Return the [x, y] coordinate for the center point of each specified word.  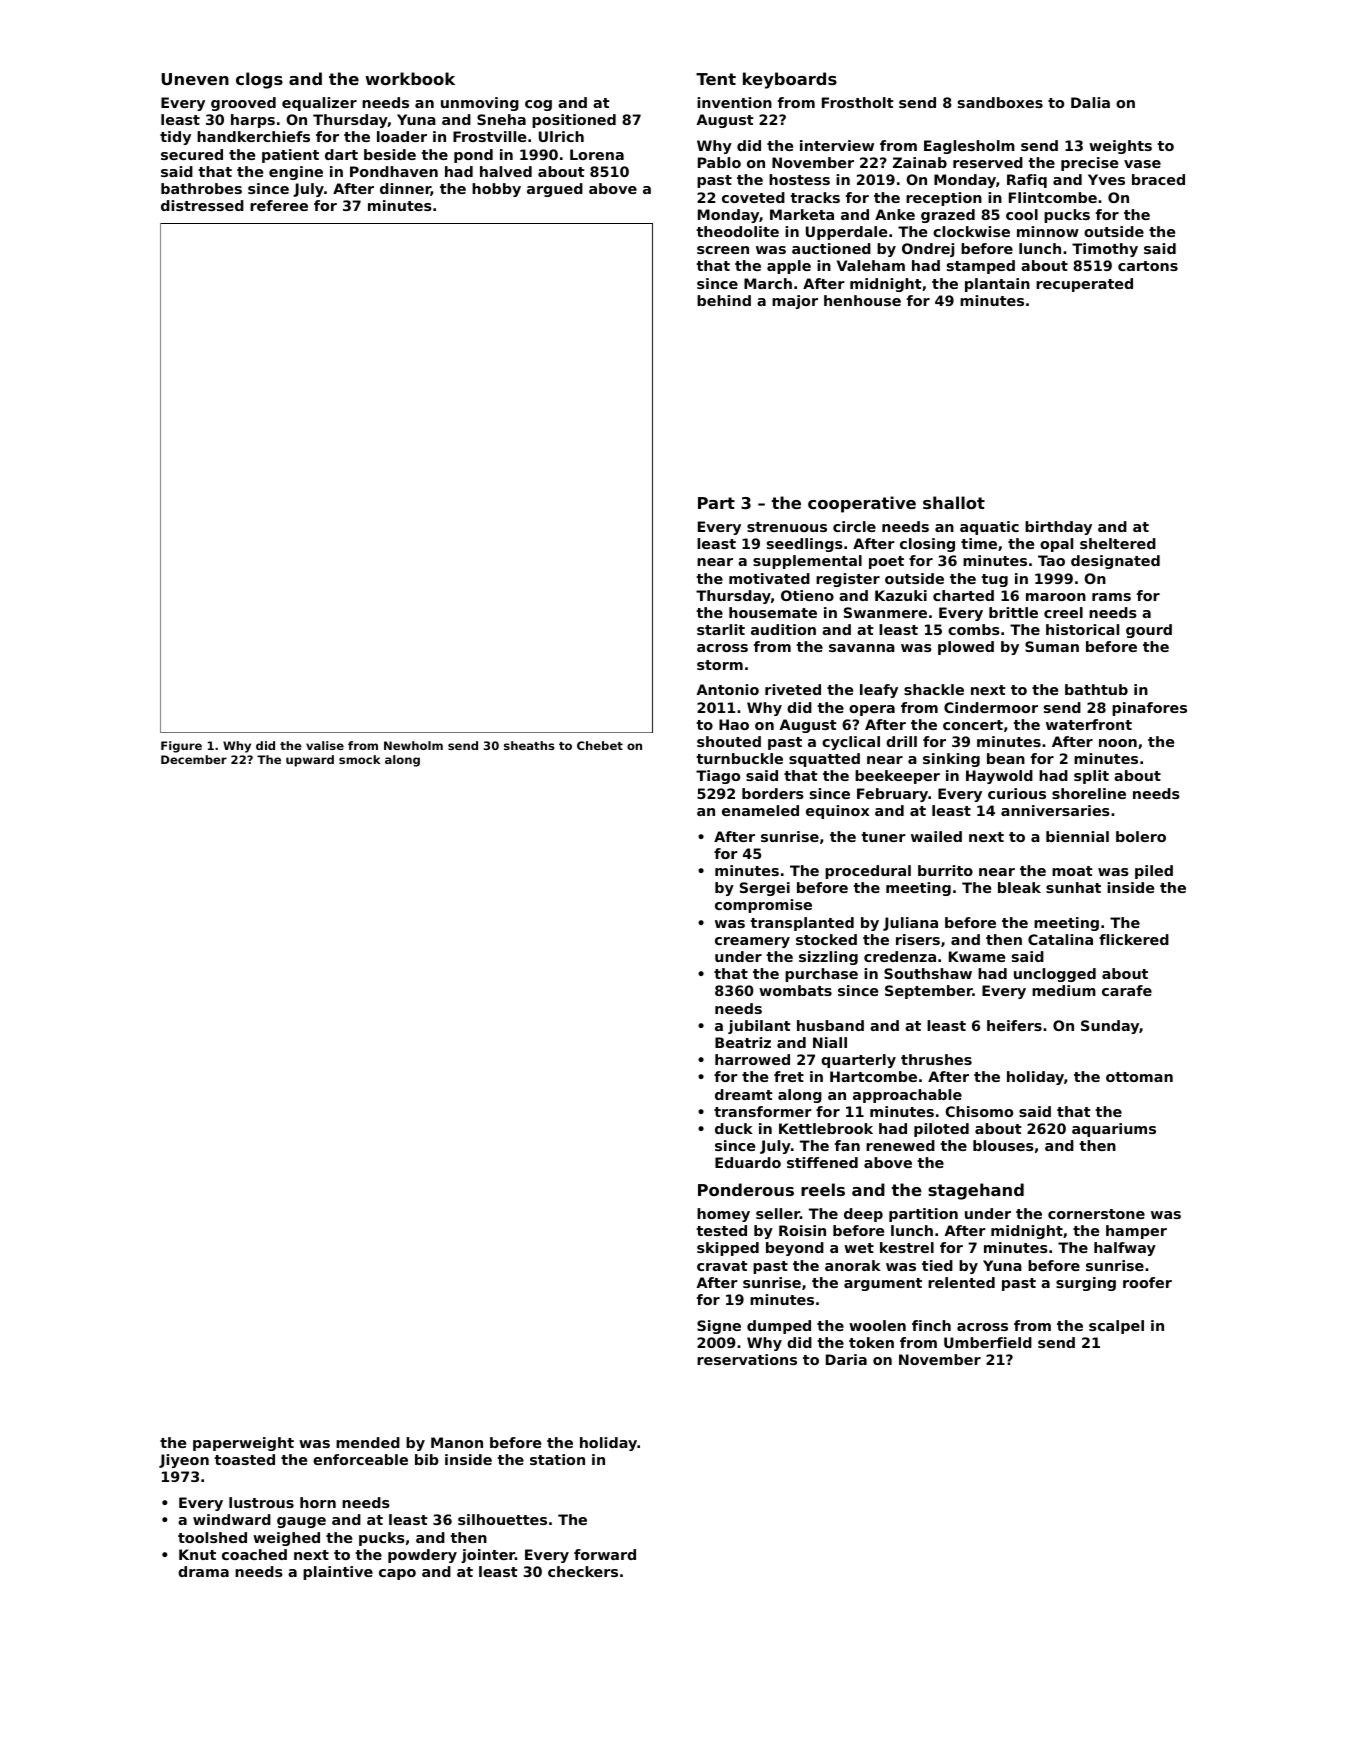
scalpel [1116, 1327]
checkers [583, 1571]
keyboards [790, 80]
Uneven [195, 79]
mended [368, 1442]
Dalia [1090, 102]
